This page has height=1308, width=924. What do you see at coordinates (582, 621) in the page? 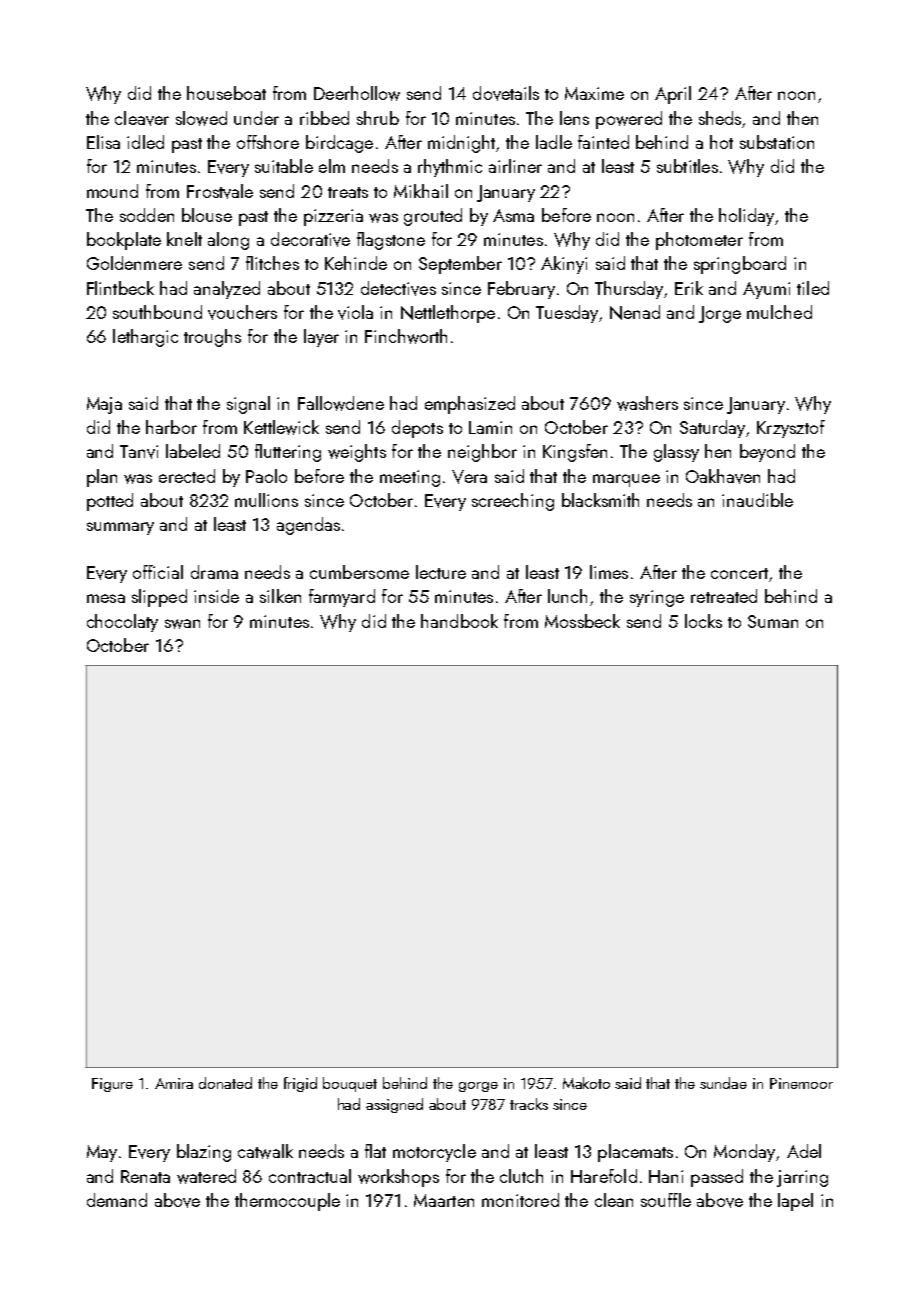
I see `Mossbeck` at bounding box center [582, 621].
